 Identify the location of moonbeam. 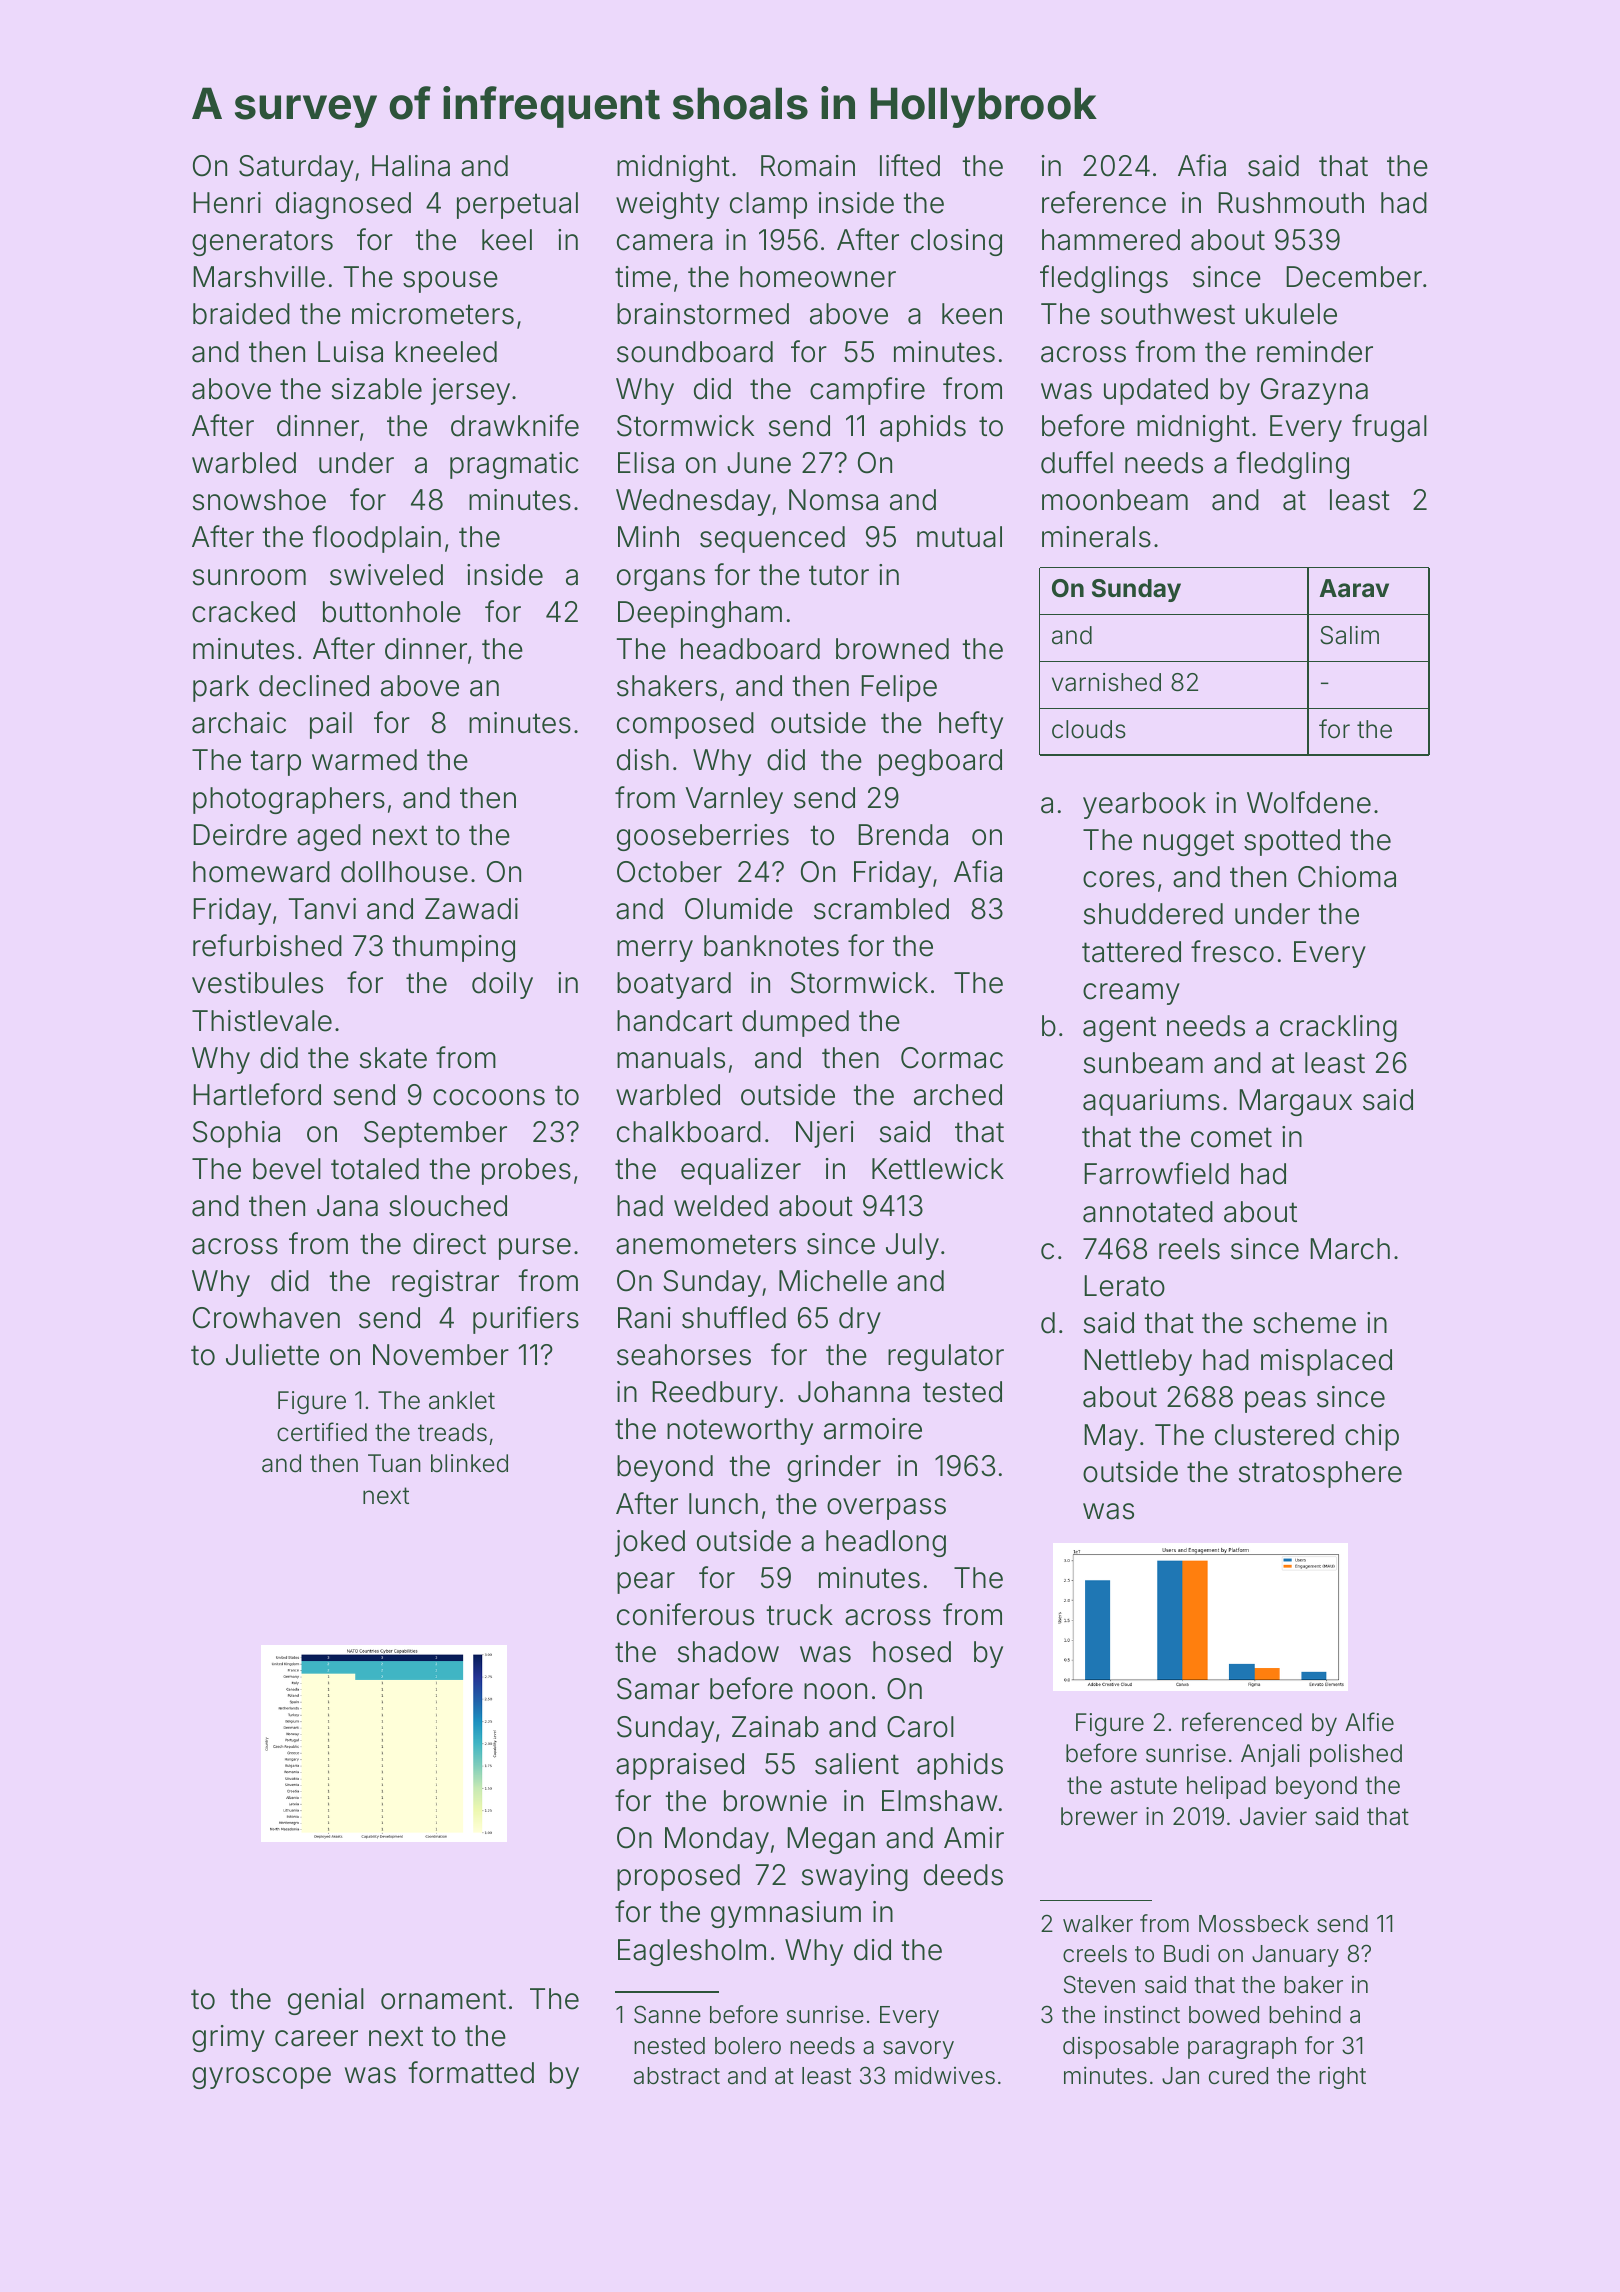
(1115, 500).
